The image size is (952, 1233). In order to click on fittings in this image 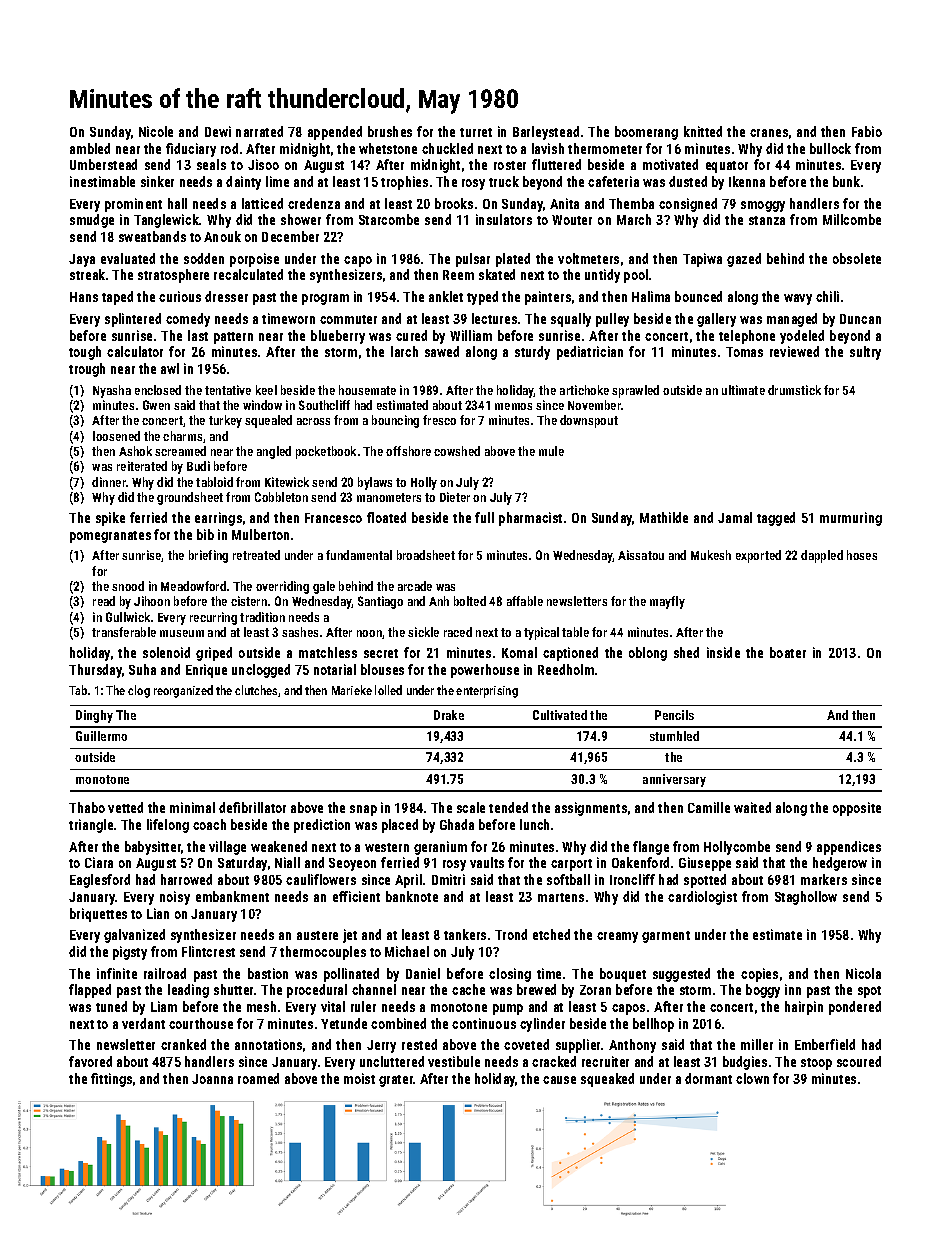, I will do `click(111, 1080)`.
